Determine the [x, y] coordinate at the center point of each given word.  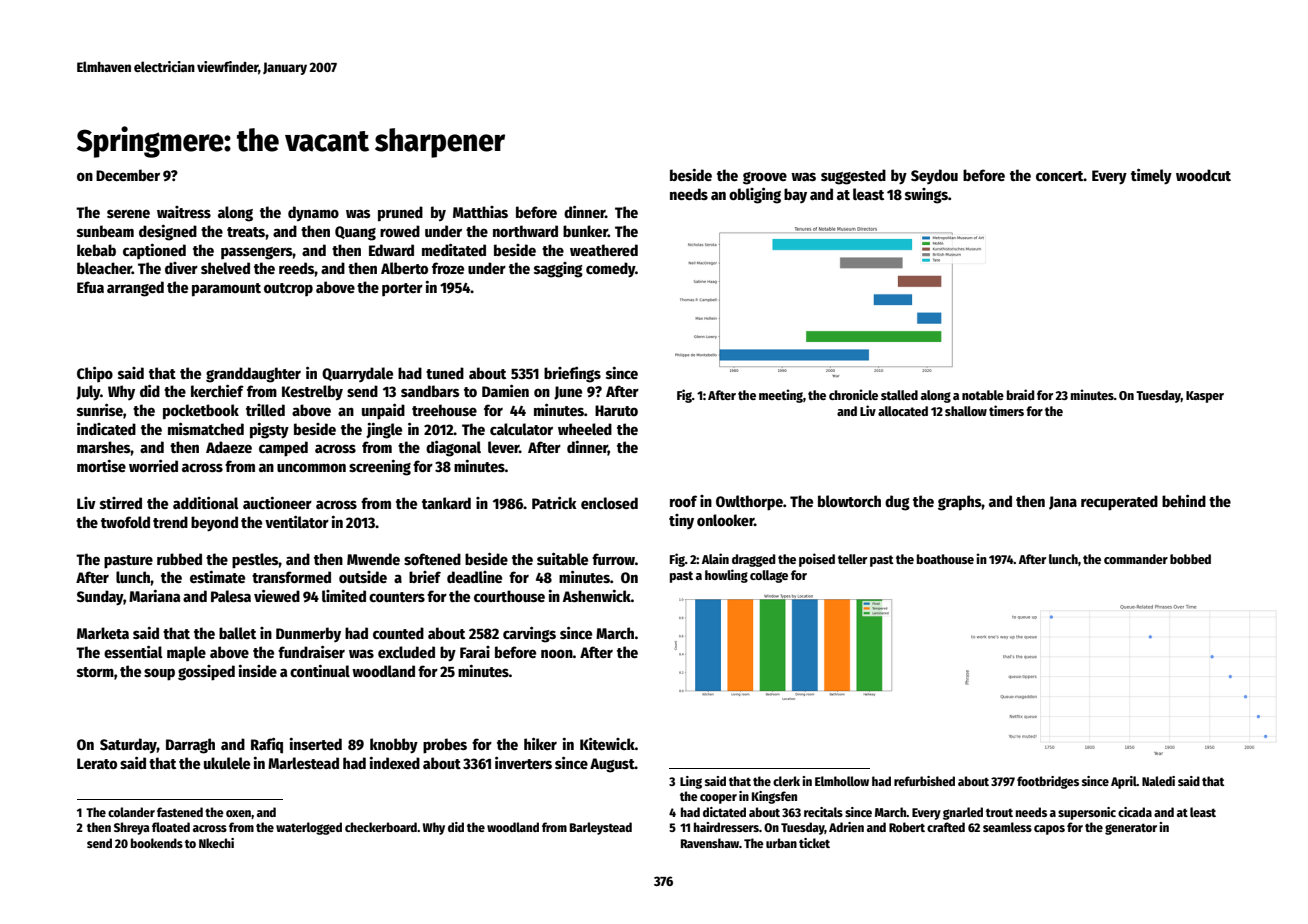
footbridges [1048, 782]
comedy [610, 270]
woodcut [1203, 175]
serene [128, 213]
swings [926, 196]
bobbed [1190, 559]
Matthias [480, 212]
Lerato [97, 763]
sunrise [100, 410]
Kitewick [607, 744]
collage [769, 576]
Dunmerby [308, 634]
